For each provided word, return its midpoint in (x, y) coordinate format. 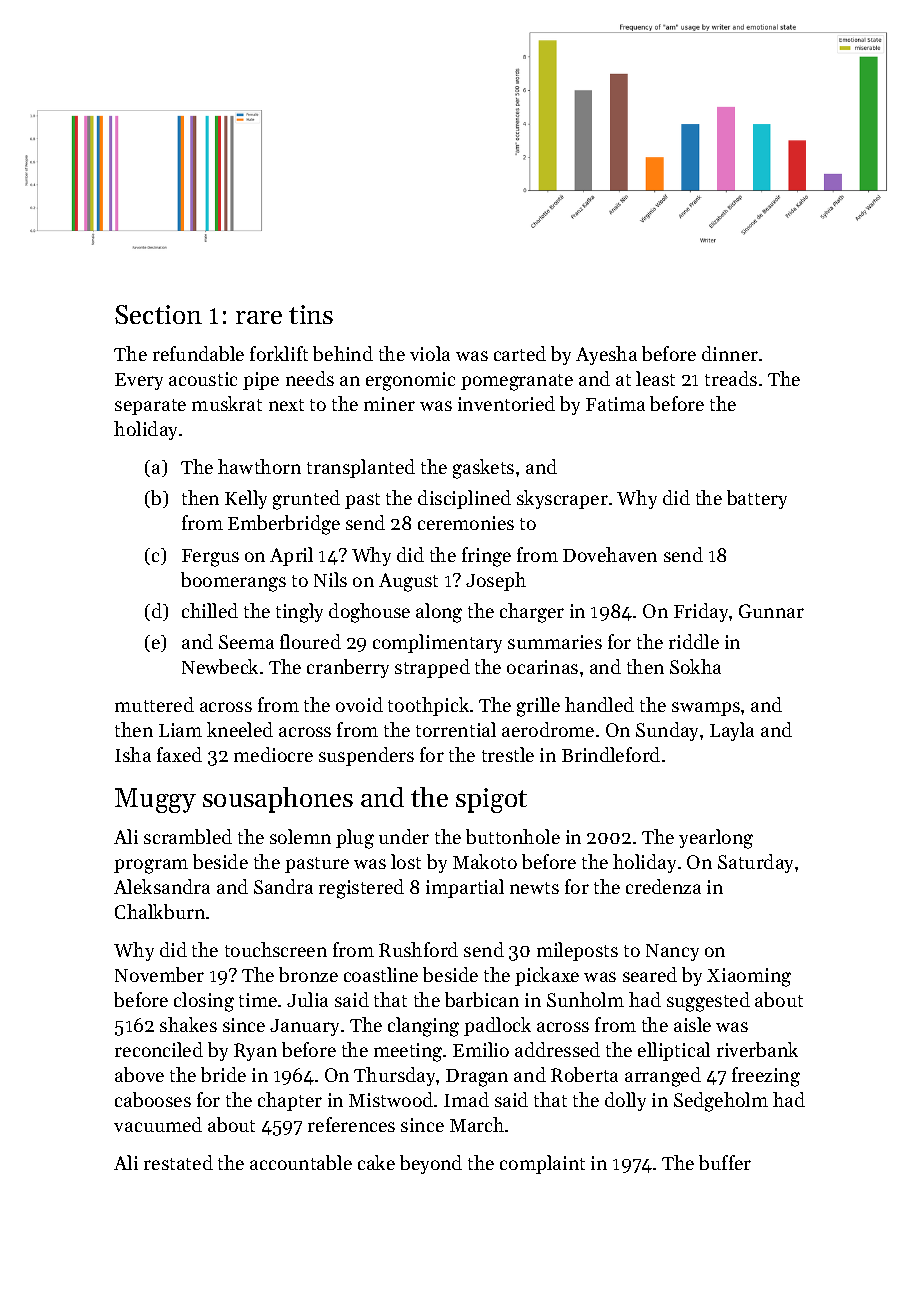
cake (376, 1162)
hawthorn (259, 466)
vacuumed (158, 1124)
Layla (732, 731)
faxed (179, 754)
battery (757, 499)
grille (538, 707)
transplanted (361, 468)
